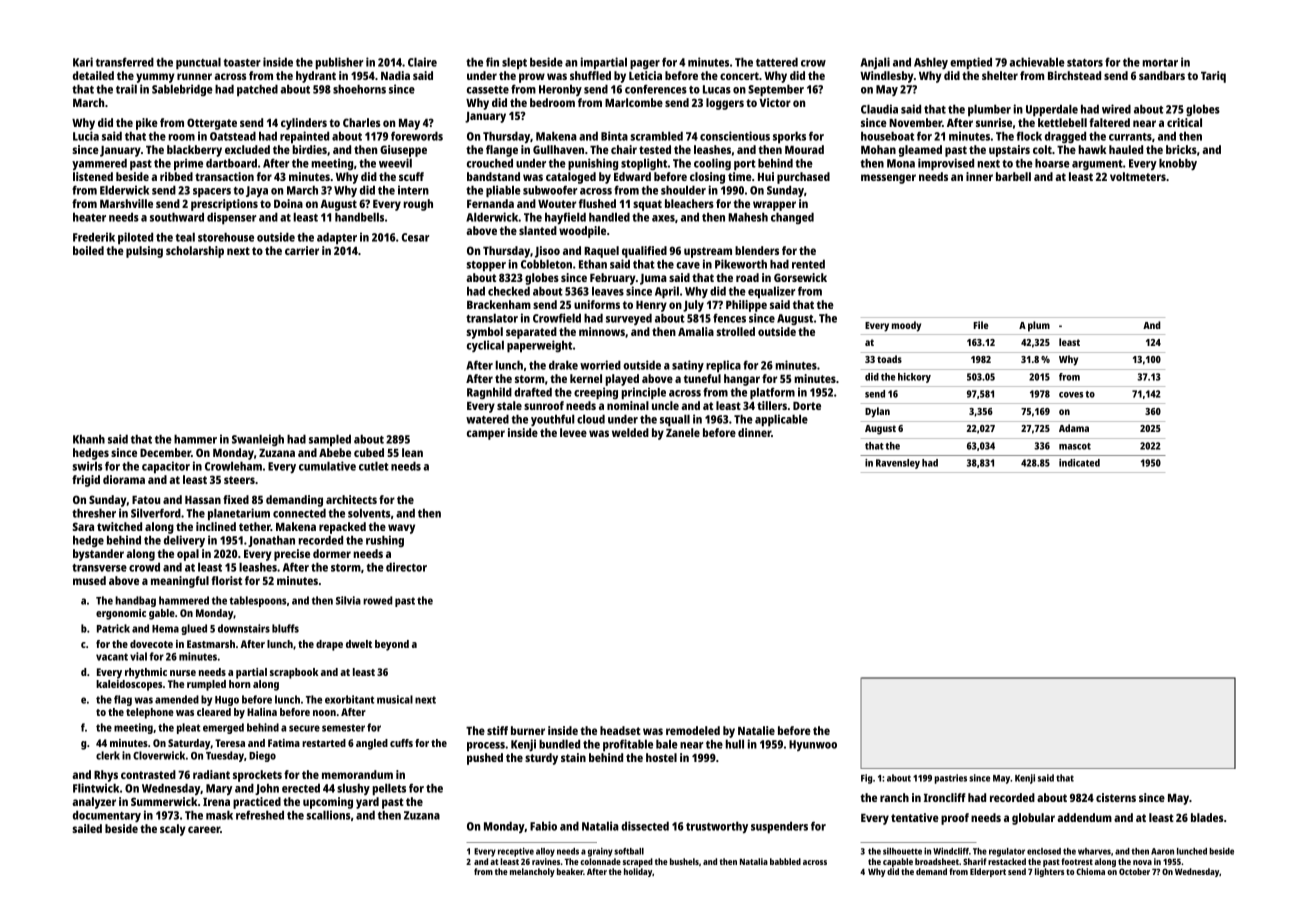 The image size is (1308, 924). I want to click on Fatou, so click(146, 500).
